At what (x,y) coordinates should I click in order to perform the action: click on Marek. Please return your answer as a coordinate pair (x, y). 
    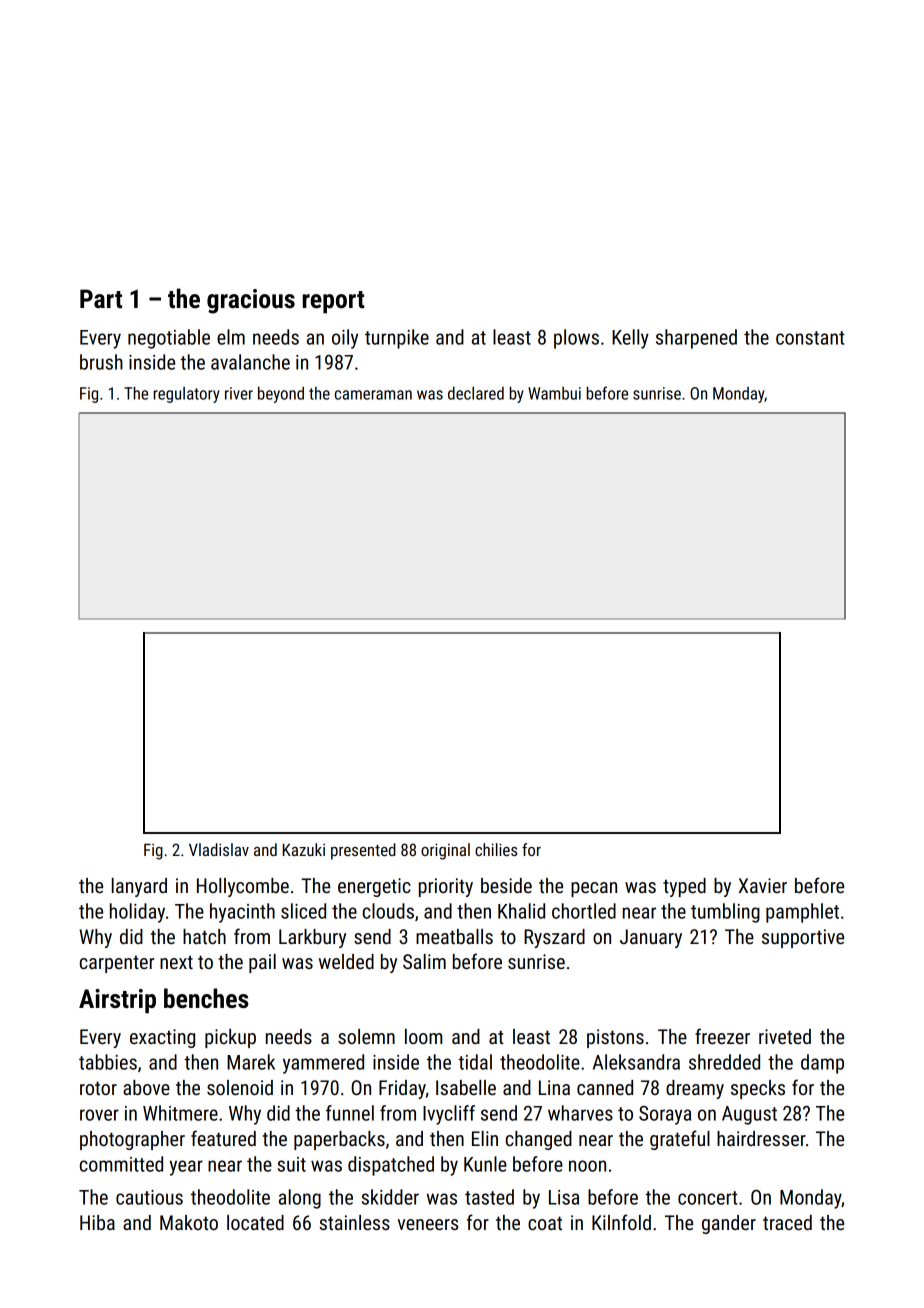
    Looking at the image, I should click on (251, 1062).
